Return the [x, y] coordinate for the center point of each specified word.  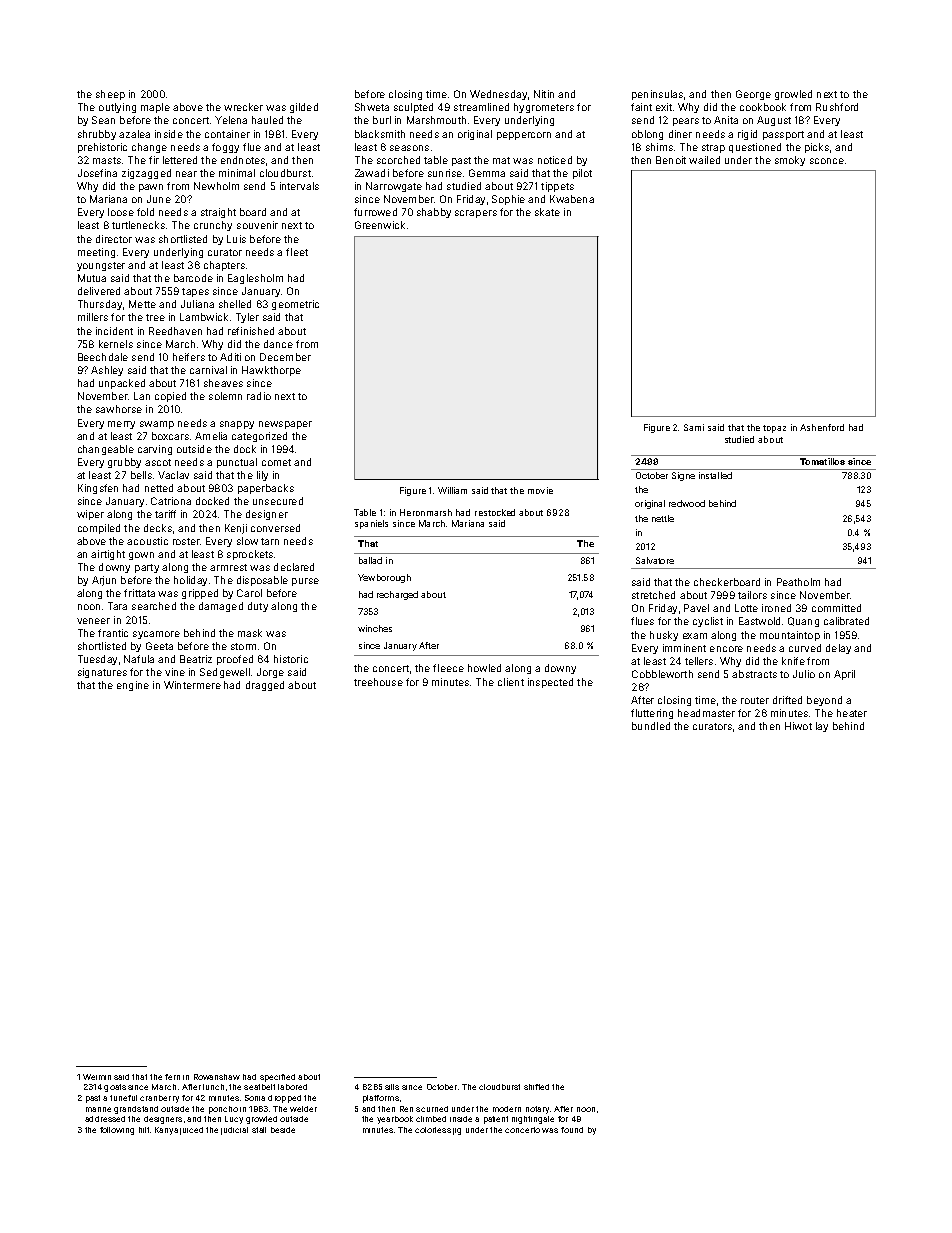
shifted [536, 1087]
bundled [651, 726]
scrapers [476, 214]
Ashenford [822, 427]
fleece [448, 668]
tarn [270, 541]
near [186, 174]
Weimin [97, 1077]
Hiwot [798, 726]
